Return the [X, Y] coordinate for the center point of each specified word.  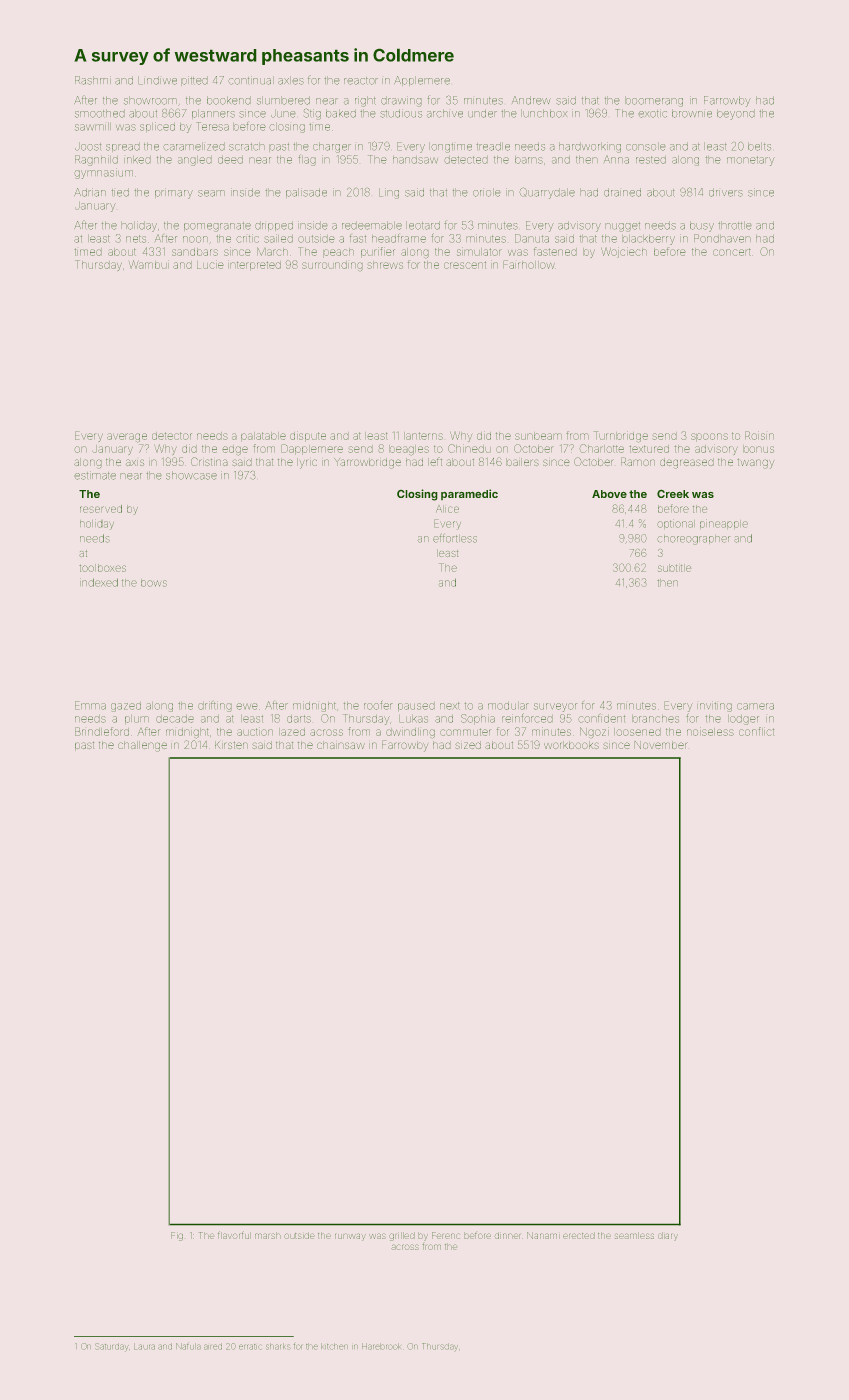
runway [350, 1237]
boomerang [654, 101]
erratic [250, 1347]
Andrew [531, 100]
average [127, 438]
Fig [177, 1236]
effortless [455, 538]
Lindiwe [157, 80]
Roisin [759, 435]
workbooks [571, 745]
